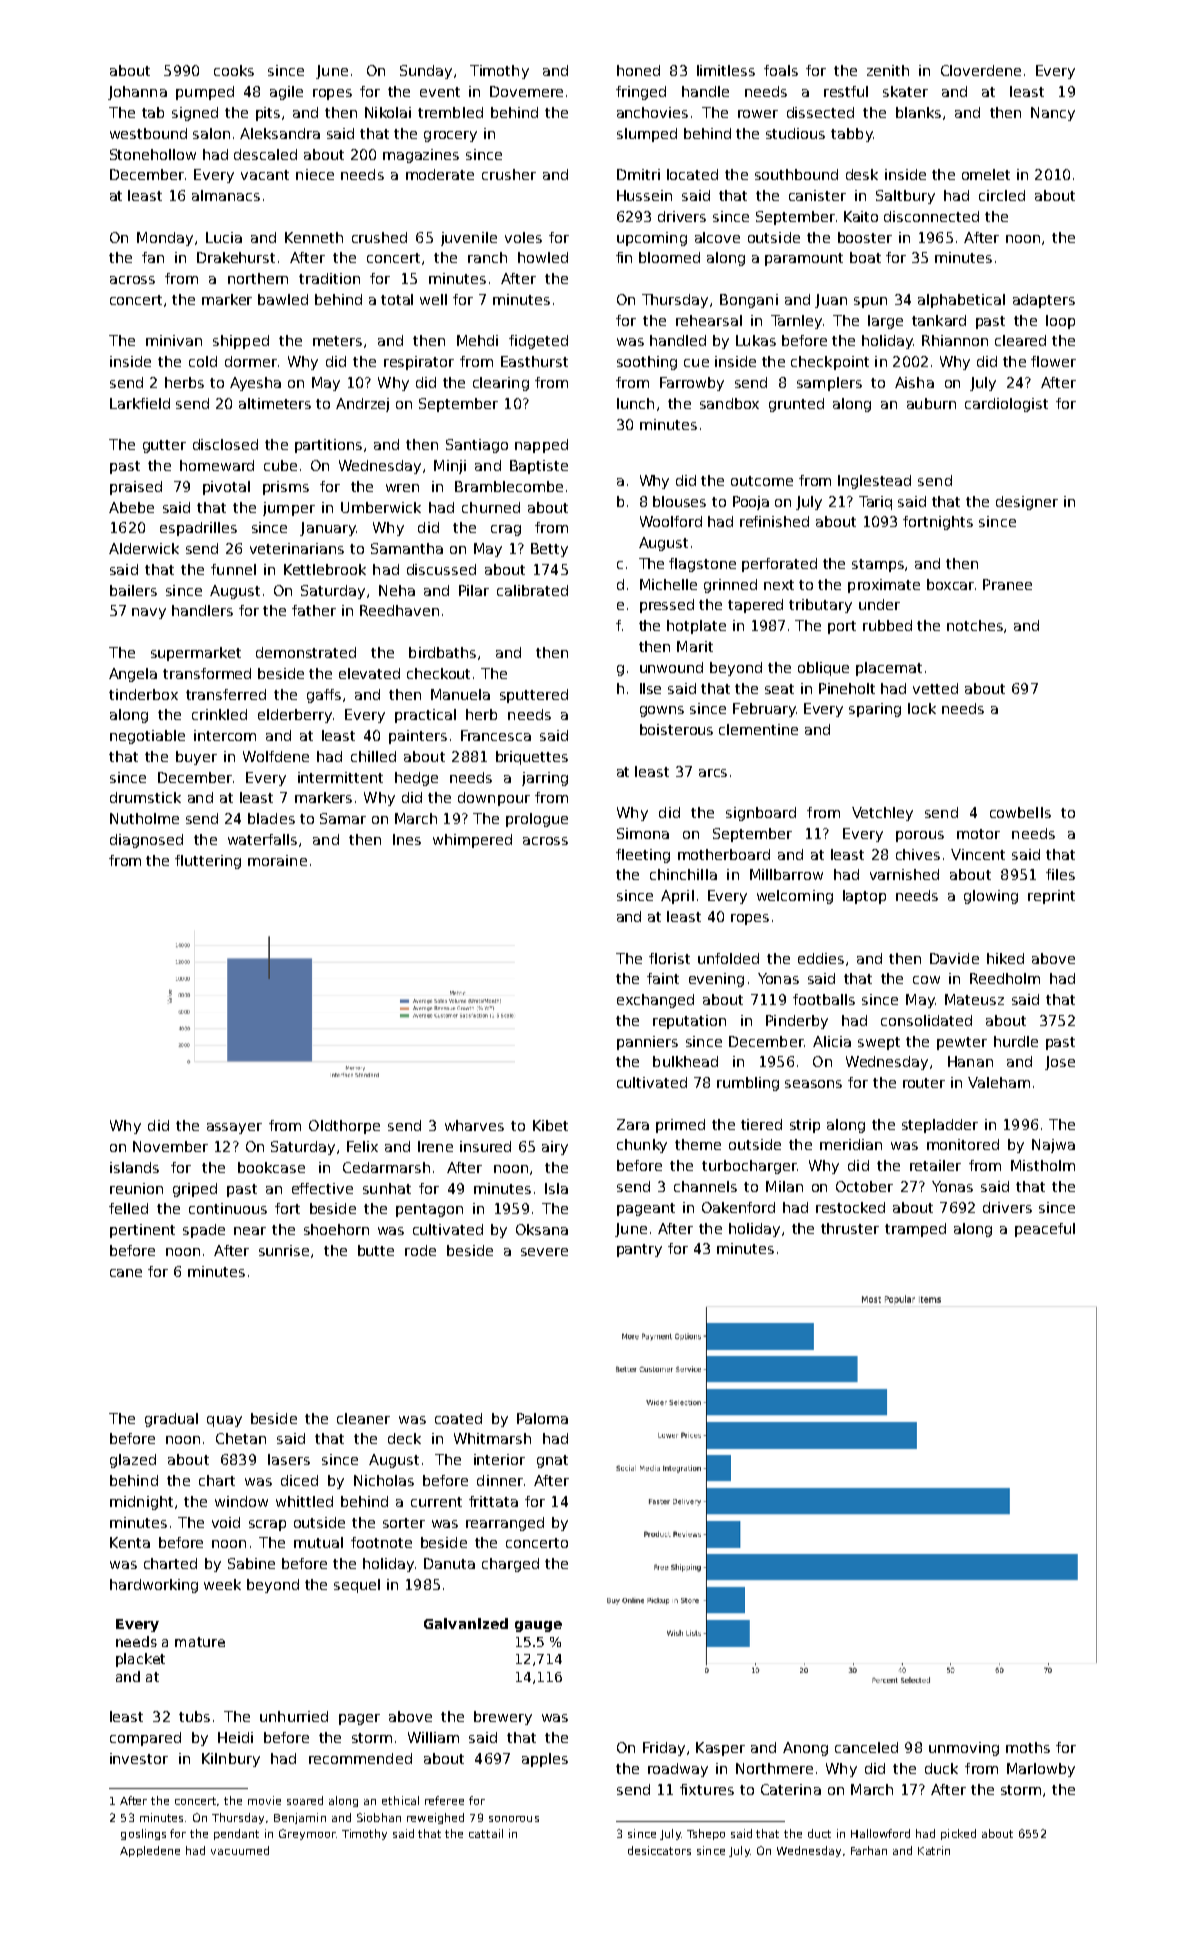 The height and width of the image is (1952, 1185). I want to click on gauge, so click(538, 1626).
